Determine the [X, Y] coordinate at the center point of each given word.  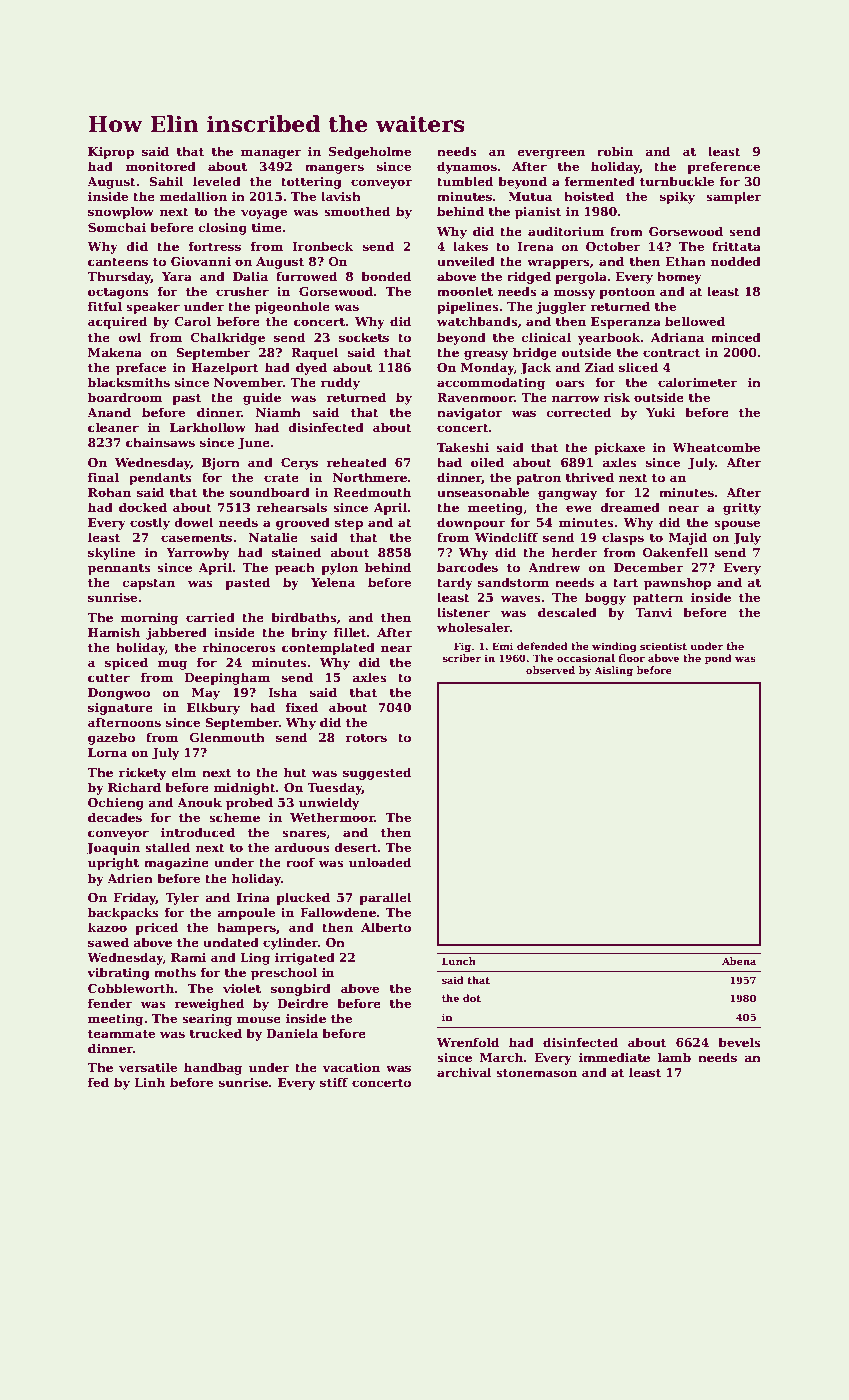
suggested [377, 773]
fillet [350, 632]
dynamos [467, 167]
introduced [198, 832]
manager [271, 154]
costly [150, 523]
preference [724, 167]
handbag [213, 1068]
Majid [688, 538]
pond [718, 659]
